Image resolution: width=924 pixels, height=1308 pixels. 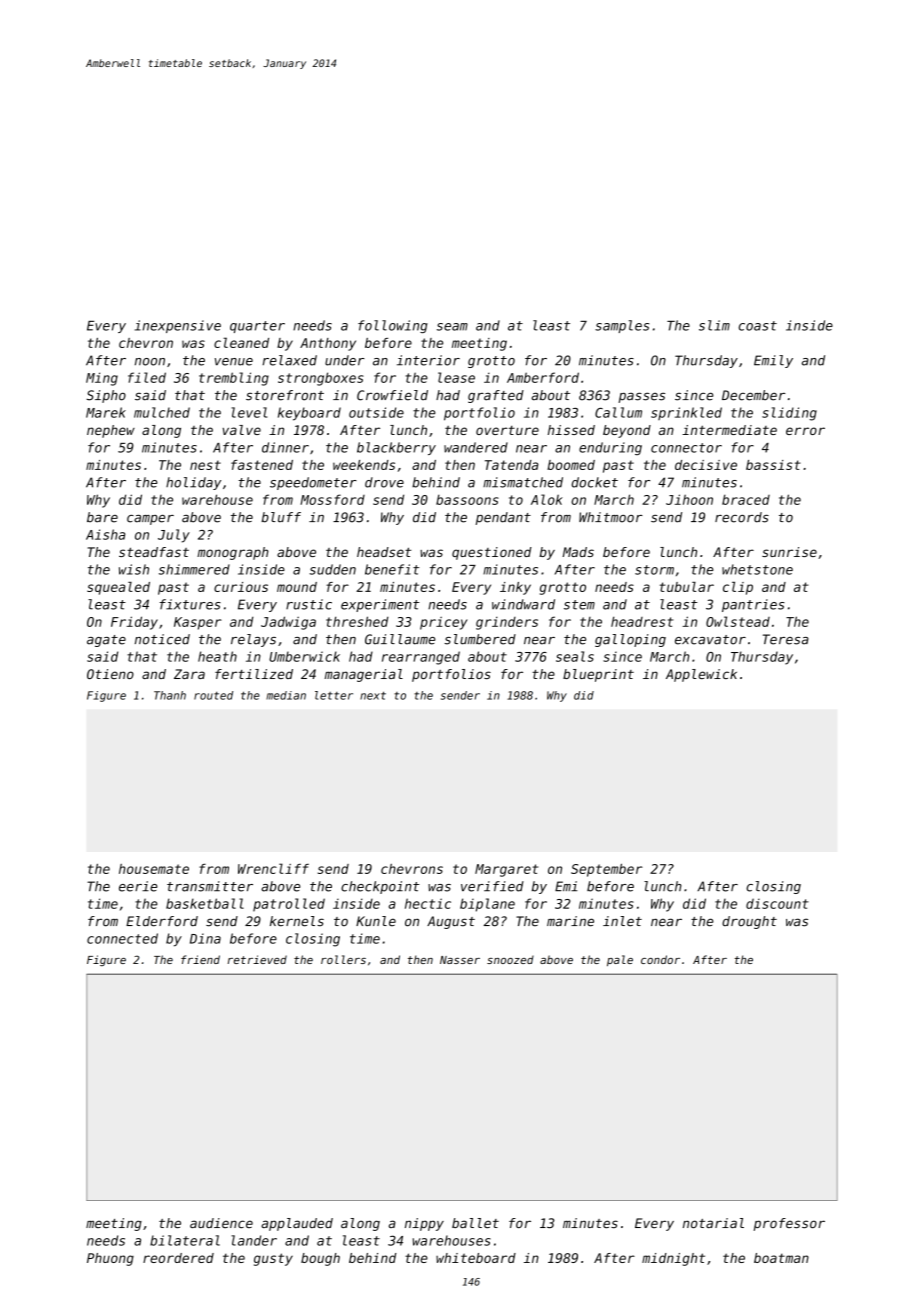 What do you see at coordinates (373, 695) in the image?
I see `next` at bounding box center [373, 695].
